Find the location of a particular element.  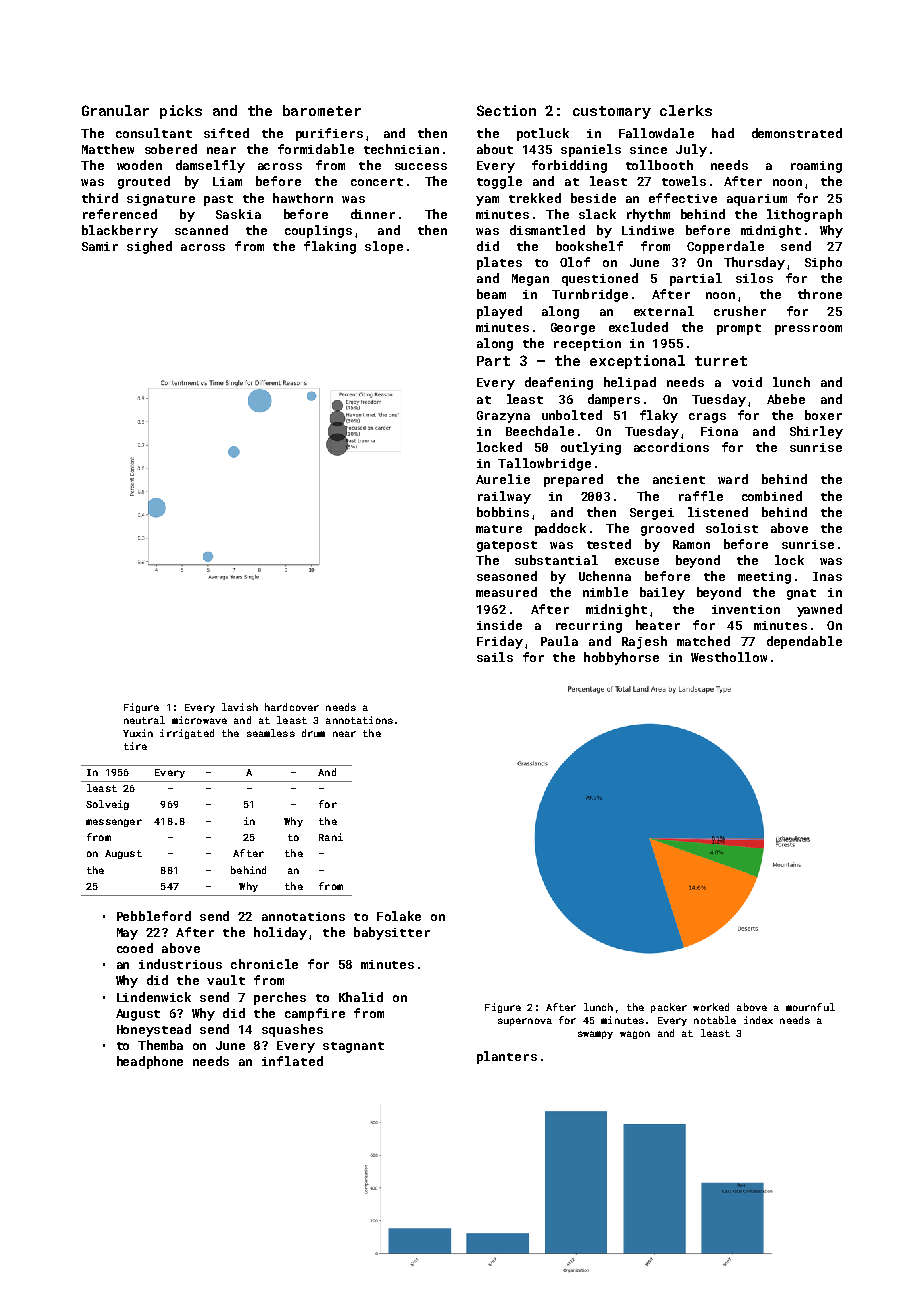

sails is located at coordinates (495, 657).
